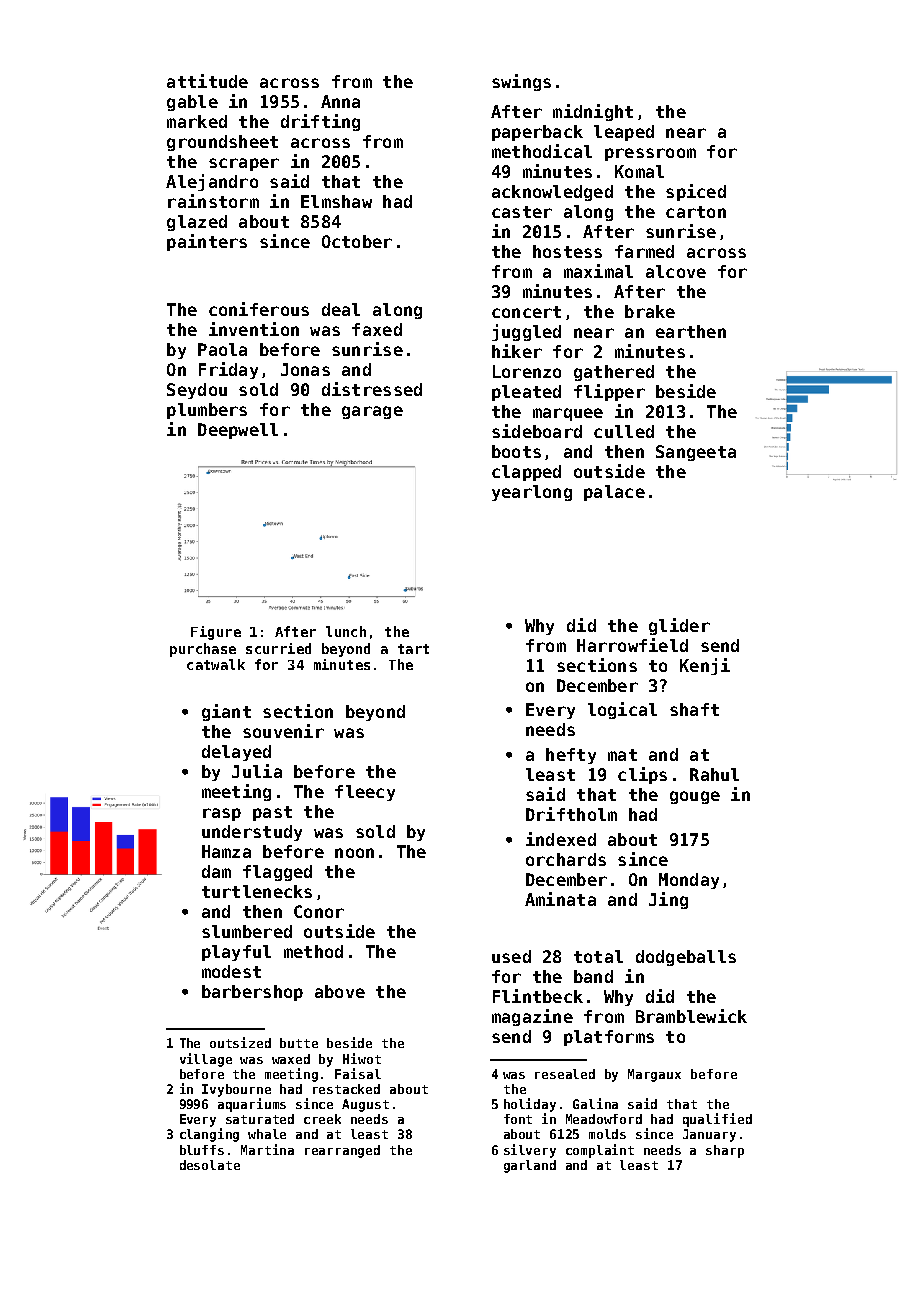 The image size is (924, 1311). I want to click on drifting, so click(320, 122).
